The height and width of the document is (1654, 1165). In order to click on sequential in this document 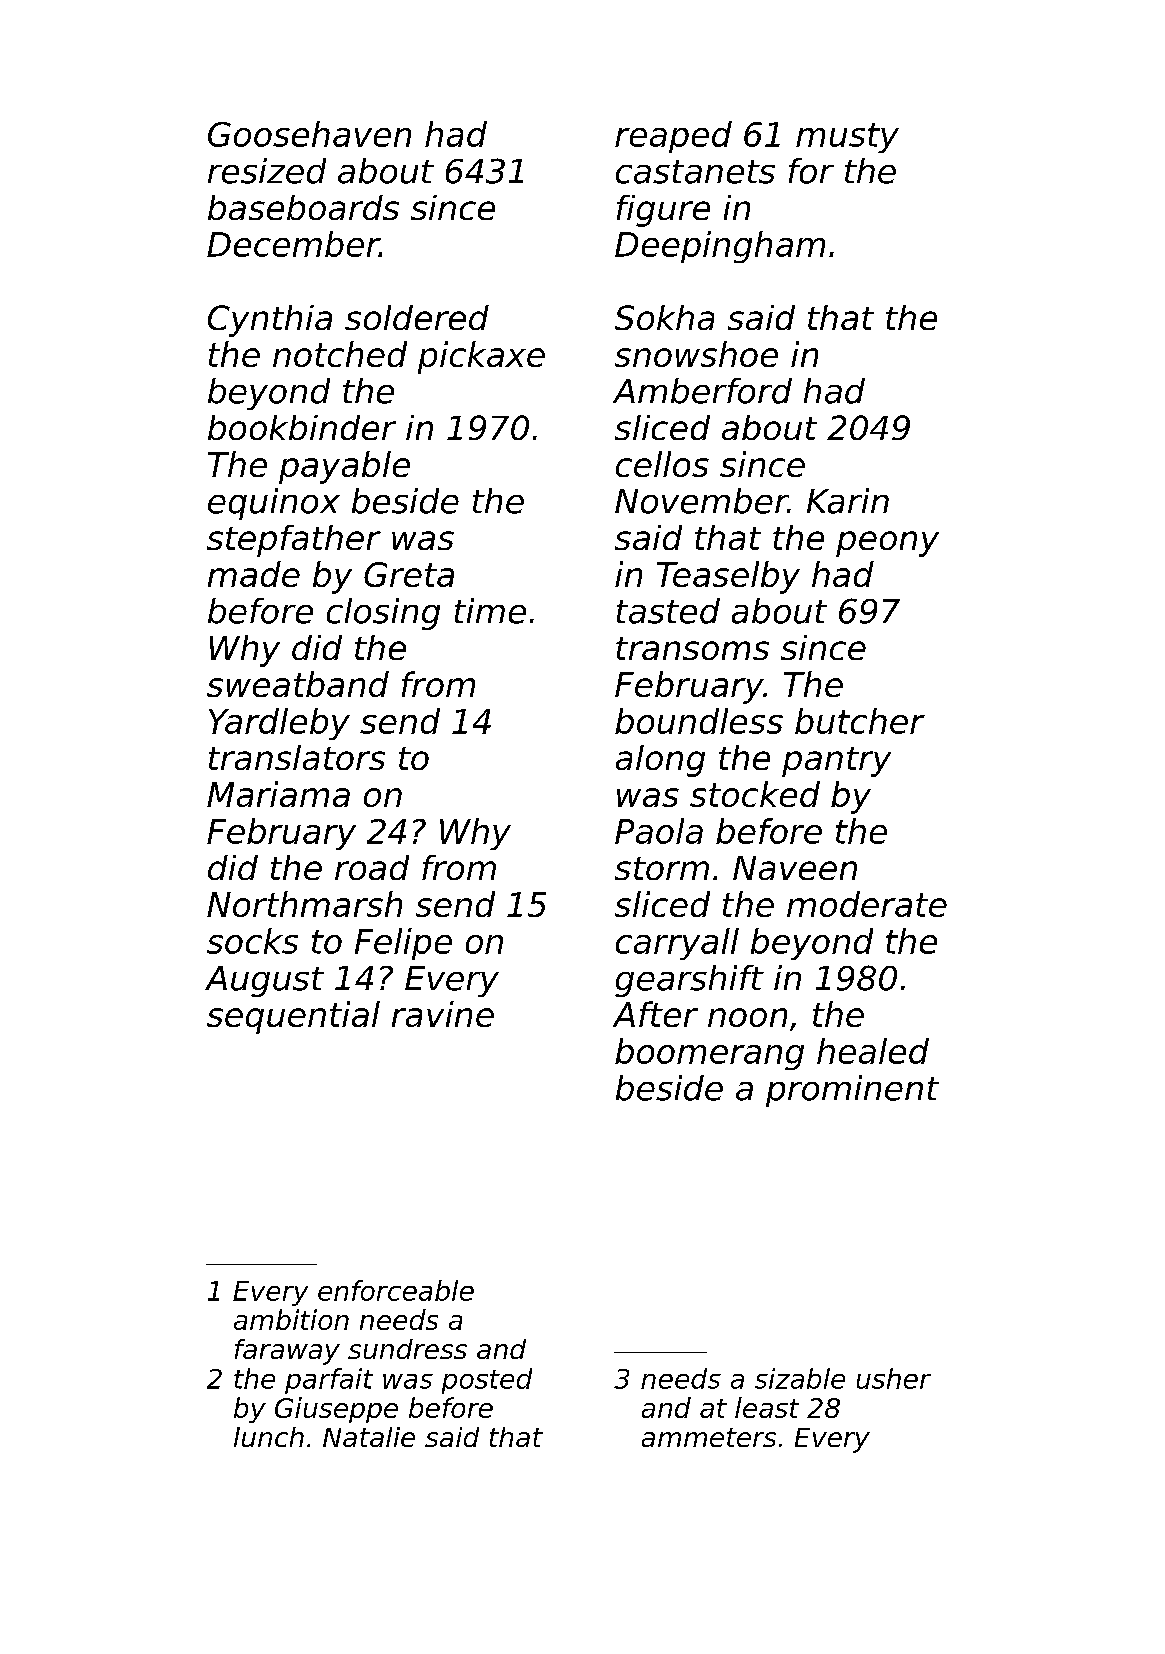, I will do `click(293, 1017)`.
